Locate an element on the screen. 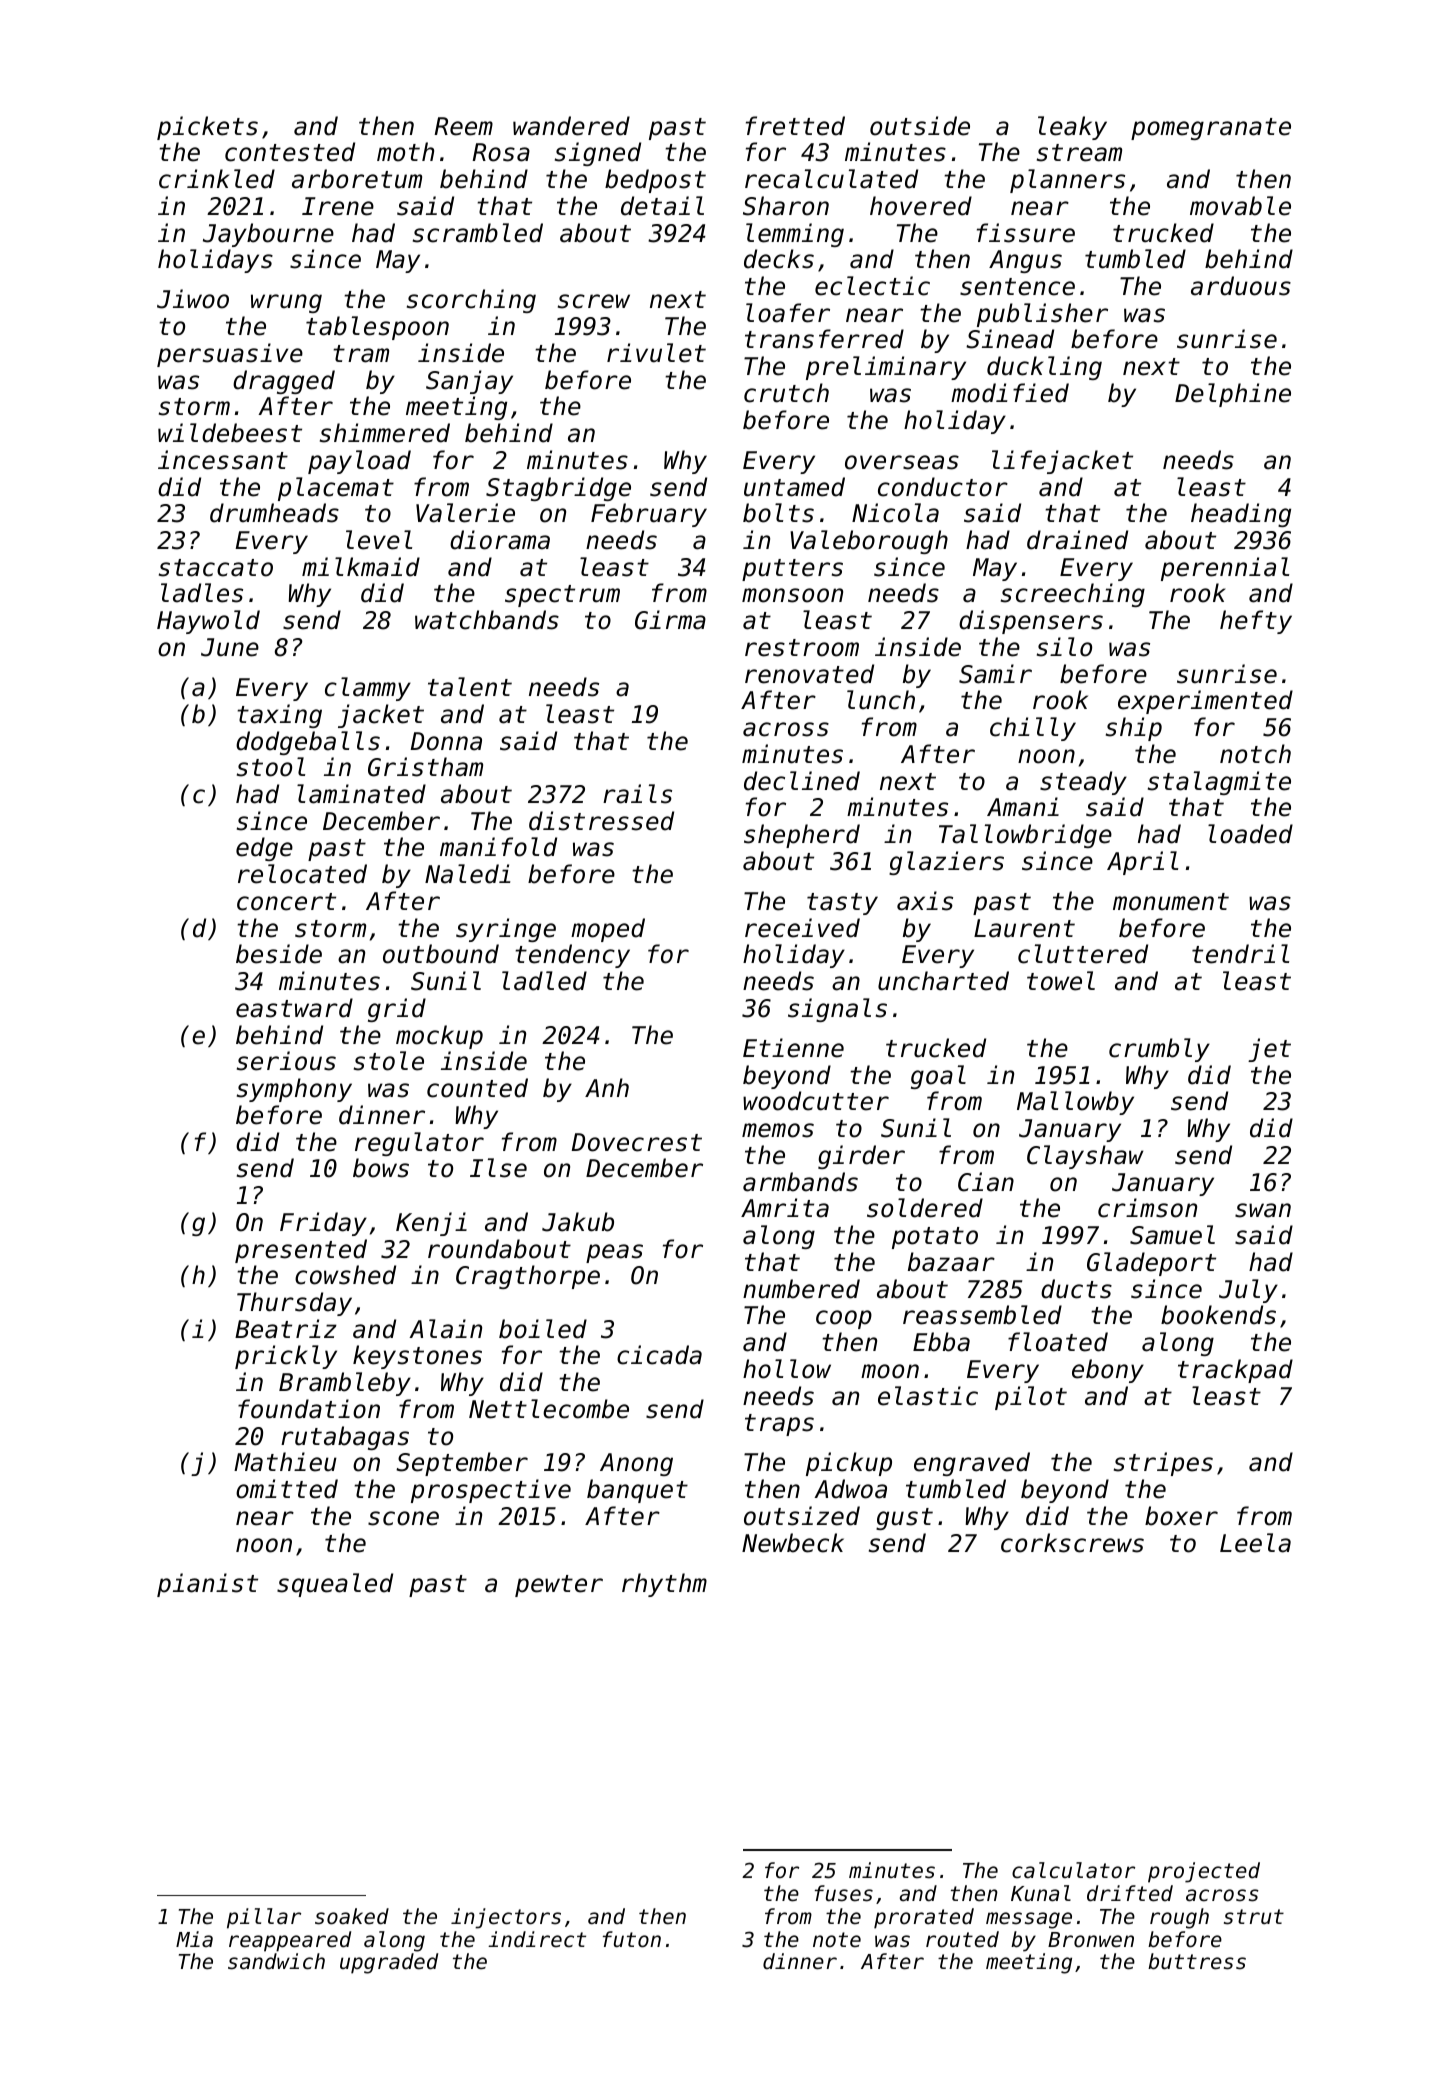 This screenshot has width=1450, height=2100. loaded is located at coordinates (1250, 834).
